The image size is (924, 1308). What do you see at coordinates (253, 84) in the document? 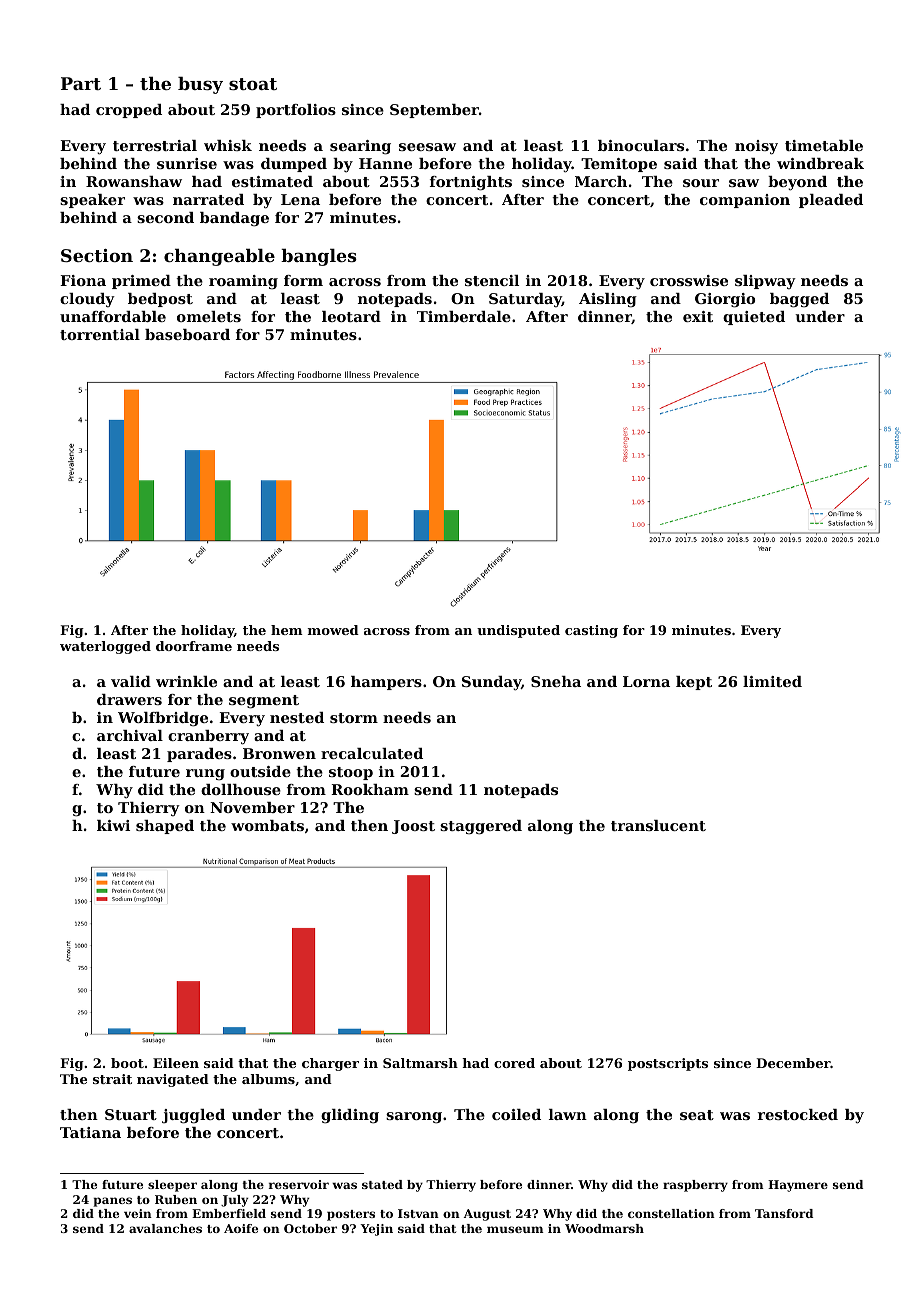
I see `stoat` at bounding box center [253, 84].
